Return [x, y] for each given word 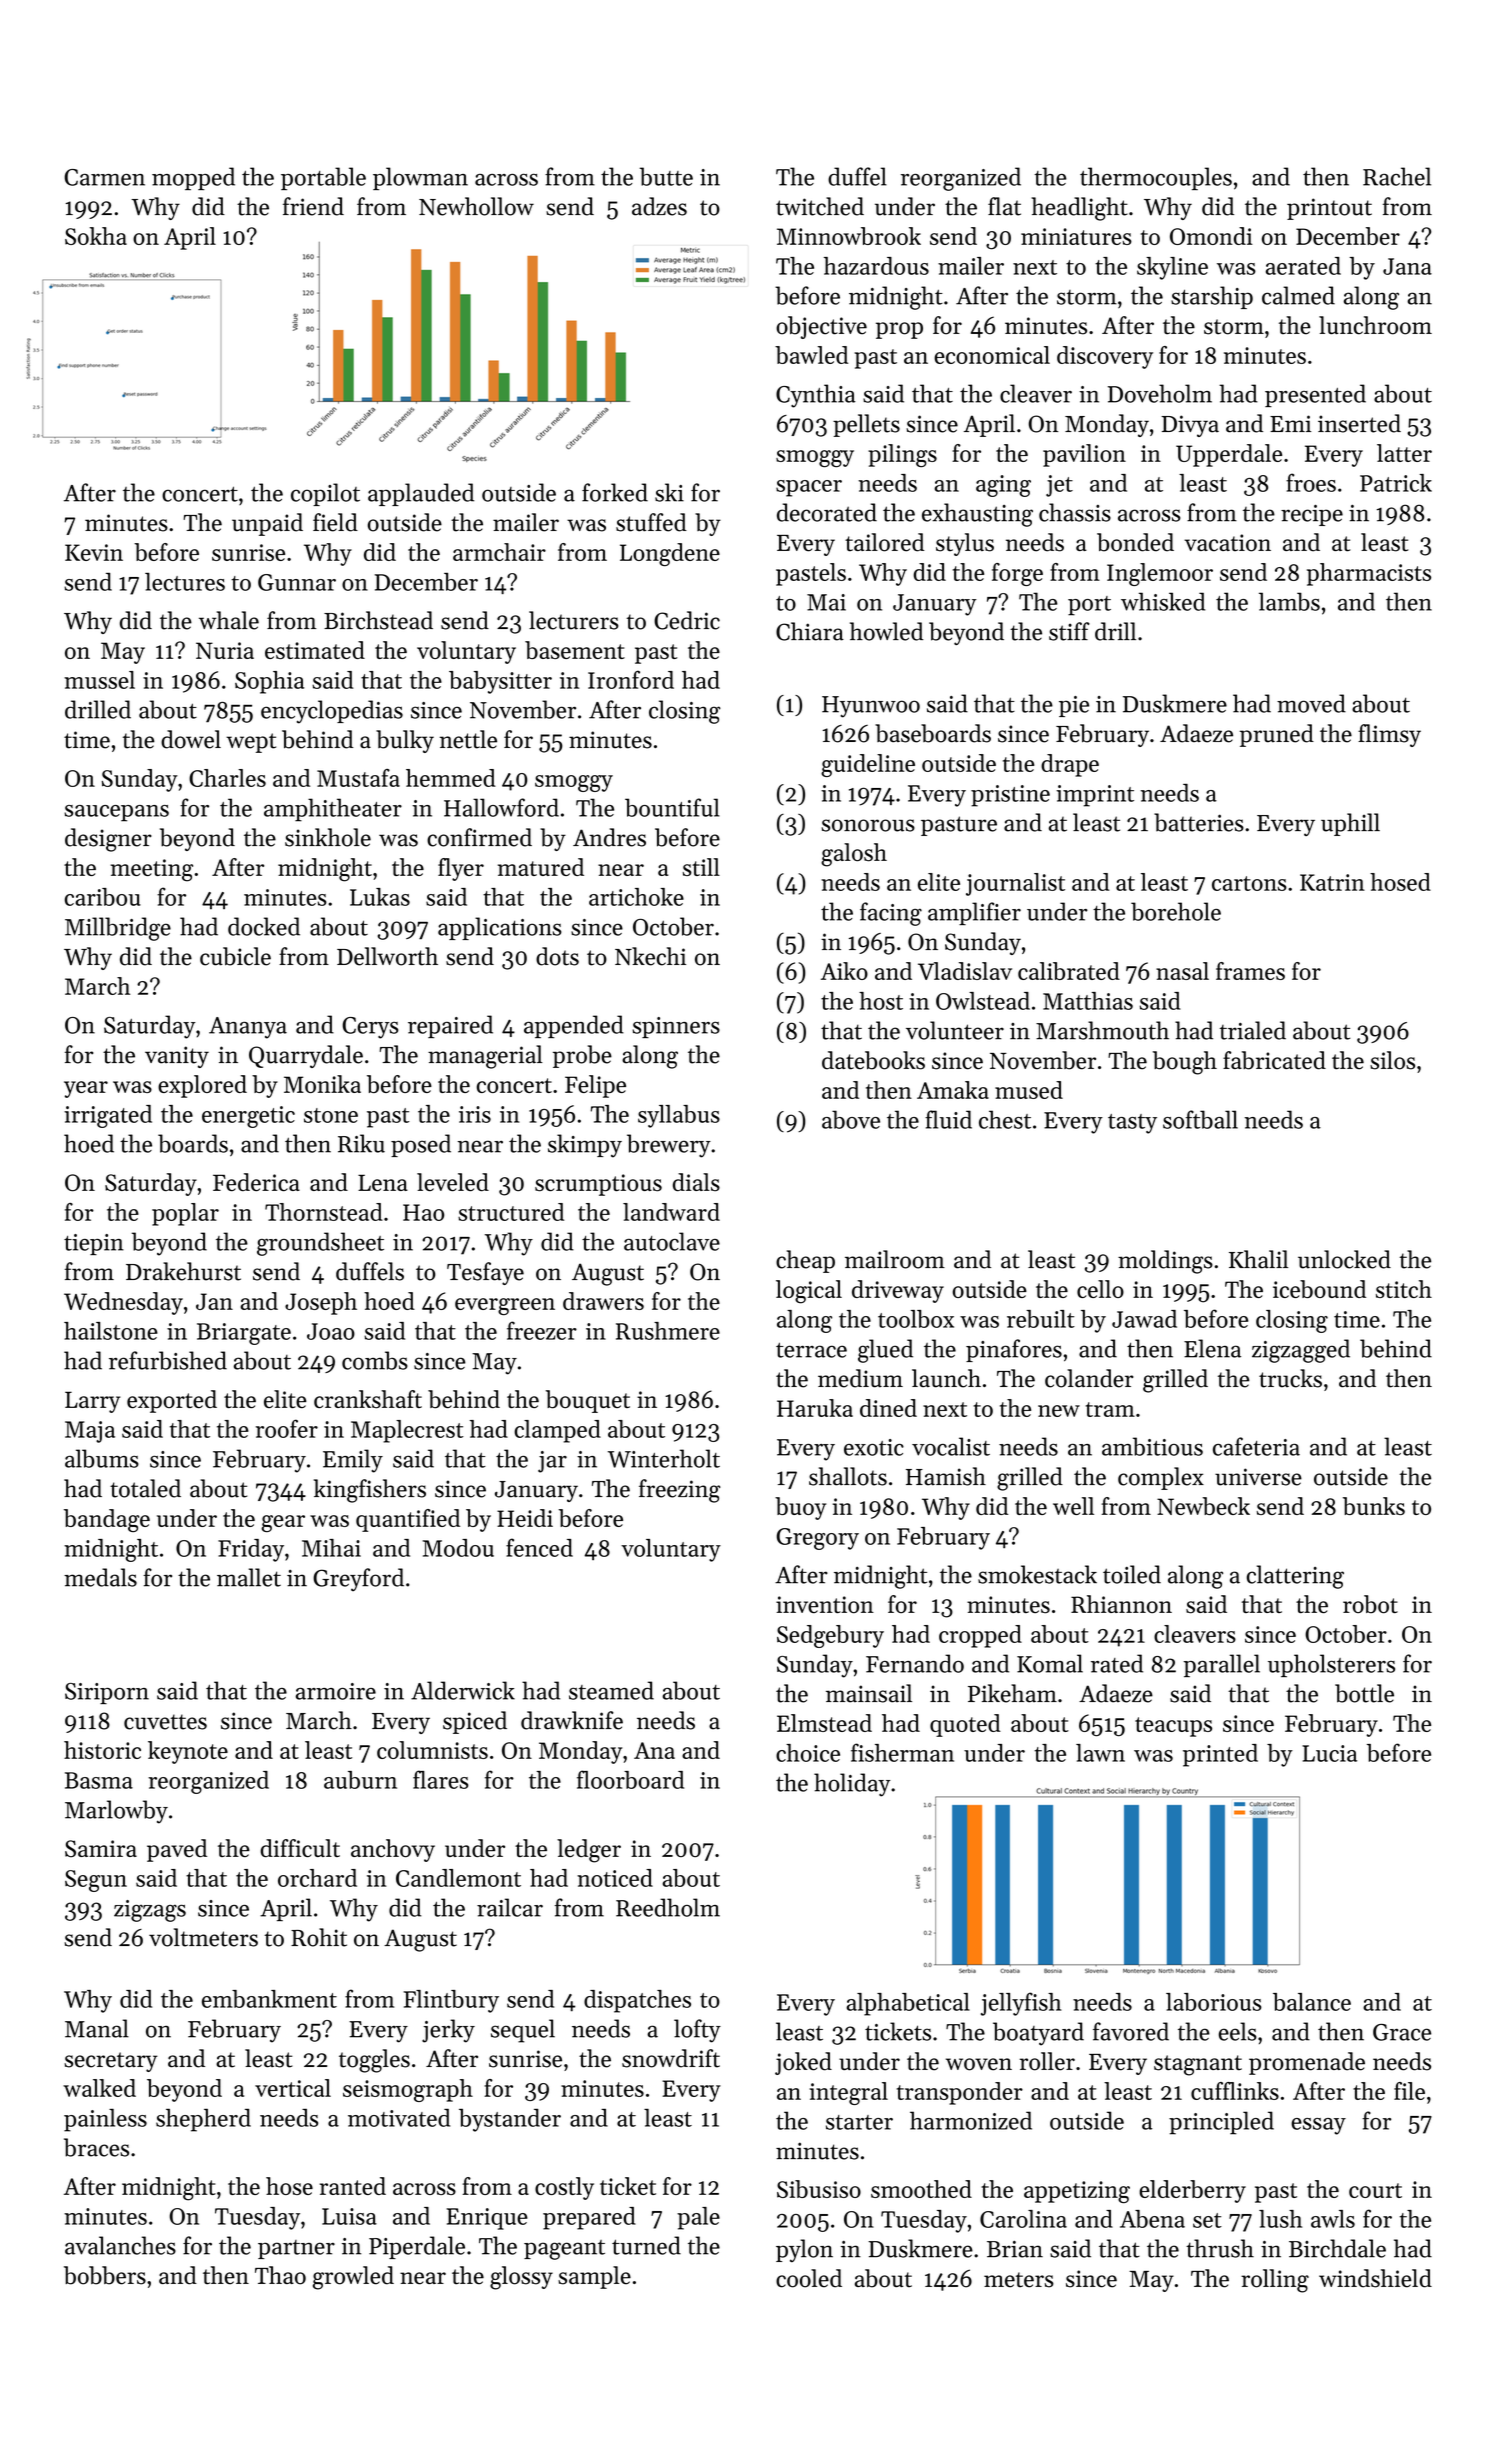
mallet [249, 1577]
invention [825, 1604]
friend [313, 206]
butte [666, 176]
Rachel [1397, 176]
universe [1258, 1477]
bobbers [105, 2275]
